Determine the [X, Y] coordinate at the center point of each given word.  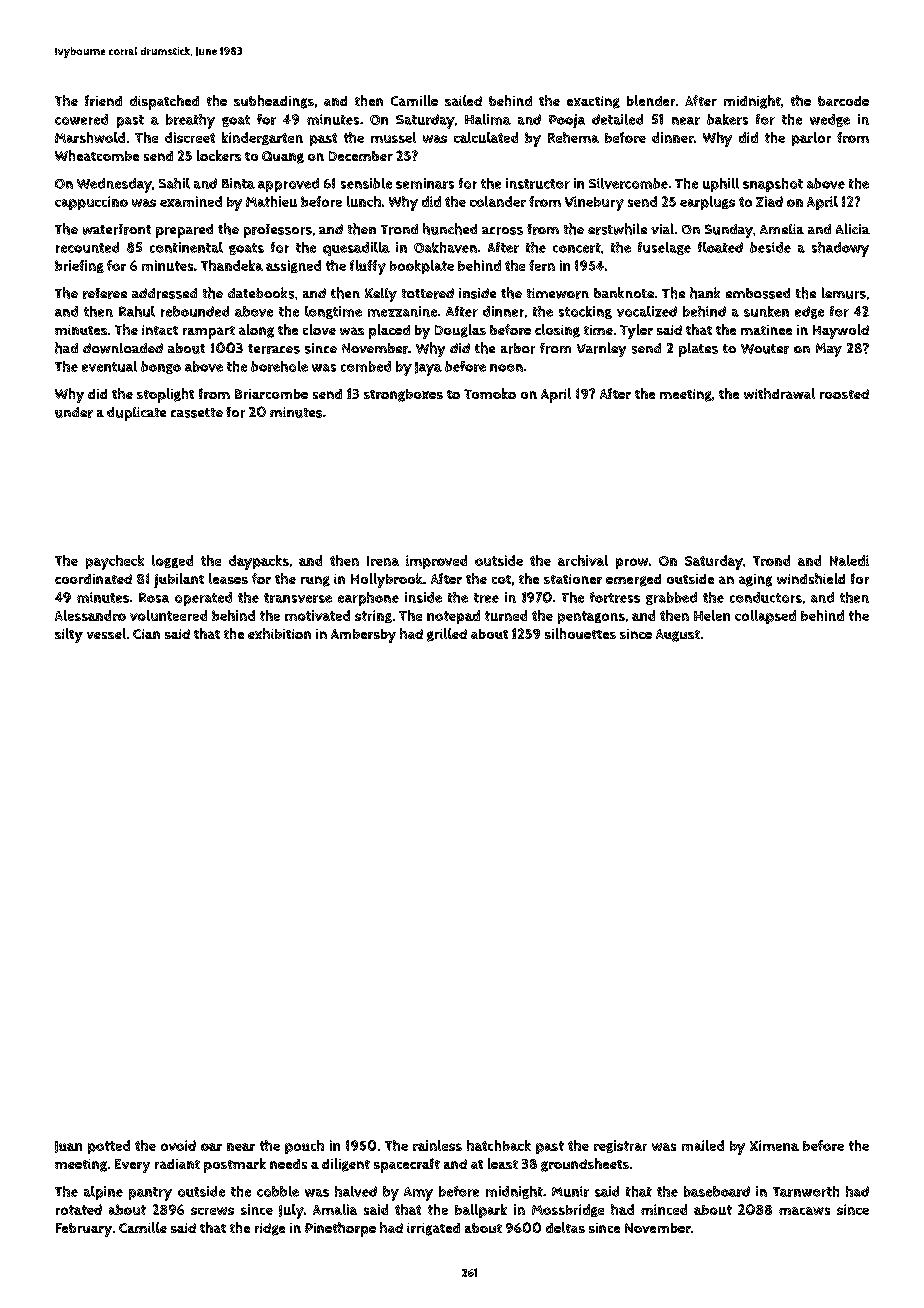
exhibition [279, 633]
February [84, 1230]
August [678, 635]
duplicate [136, 414]
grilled [447, 635]
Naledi [849, 560]
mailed [703, 1145]
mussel [393, 137]
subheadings [274, 102]
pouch [304, 1147]
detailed [617, 119]
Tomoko [490, 393]
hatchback [499, 1145]
